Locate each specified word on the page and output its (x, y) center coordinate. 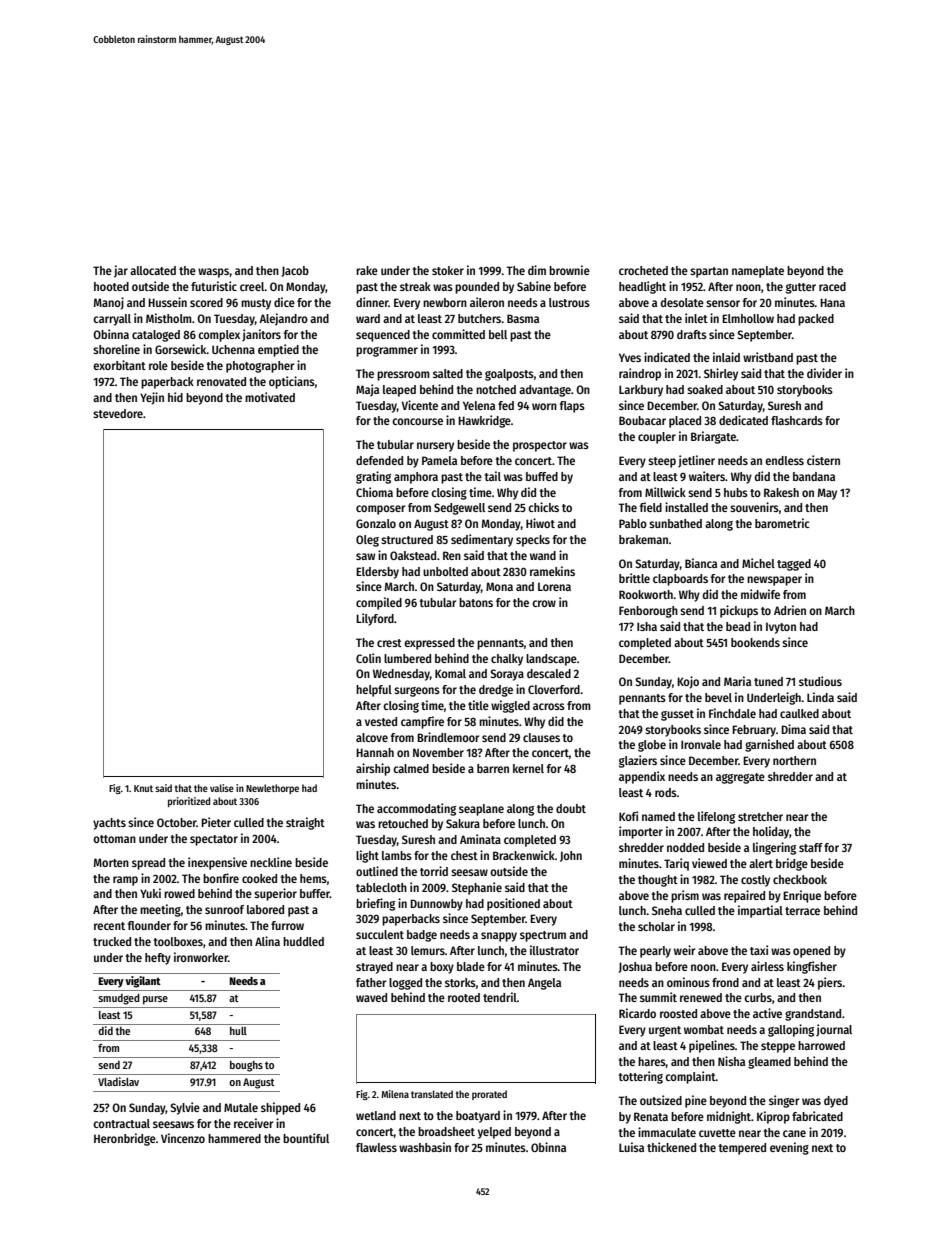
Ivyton (781, 628)
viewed (709, 863)
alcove (372, 737)
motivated (270, 397)
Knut (143, 788)
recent (109, 926)
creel (252, 286)
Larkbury (641, 391)
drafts (692, 334)
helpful (374, 691)
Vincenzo (183, 1138)
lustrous (569, 302)
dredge (496, 691)
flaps (572, 407)
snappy (499, 937)
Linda (820, 697)
